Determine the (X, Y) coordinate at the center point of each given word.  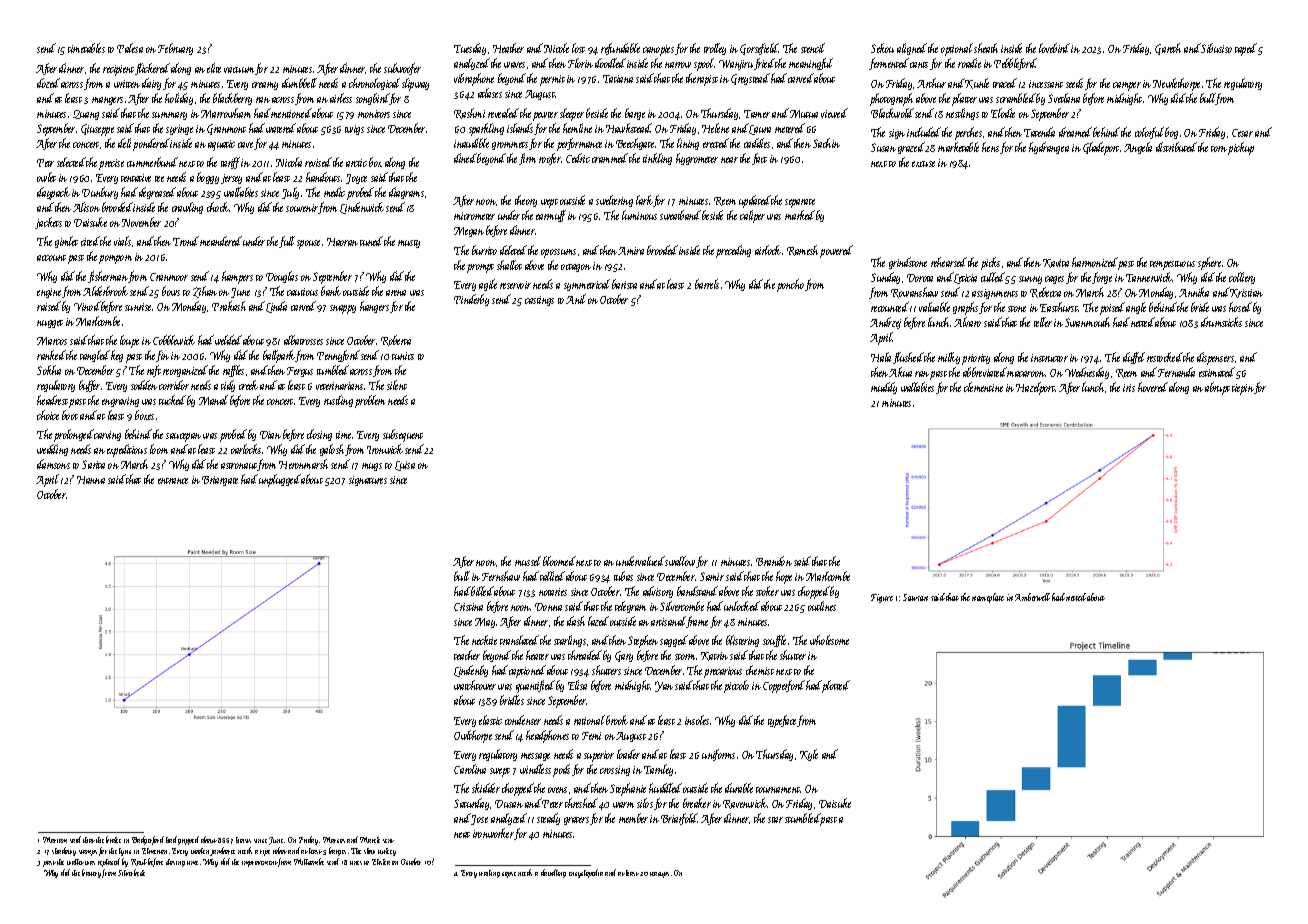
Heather (508, 48)
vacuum (239, 70)
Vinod (87, 306)
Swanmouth (1087, 322)
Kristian (1246, 293)
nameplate (988, 598)
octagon (576, 268)
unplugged (280, 480)
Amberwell (1032, 597)
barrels (707, 284)
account (51, 258)
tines (356, 863)
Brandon (774, 561)
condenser (523, 720)
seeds (1074, 83)
